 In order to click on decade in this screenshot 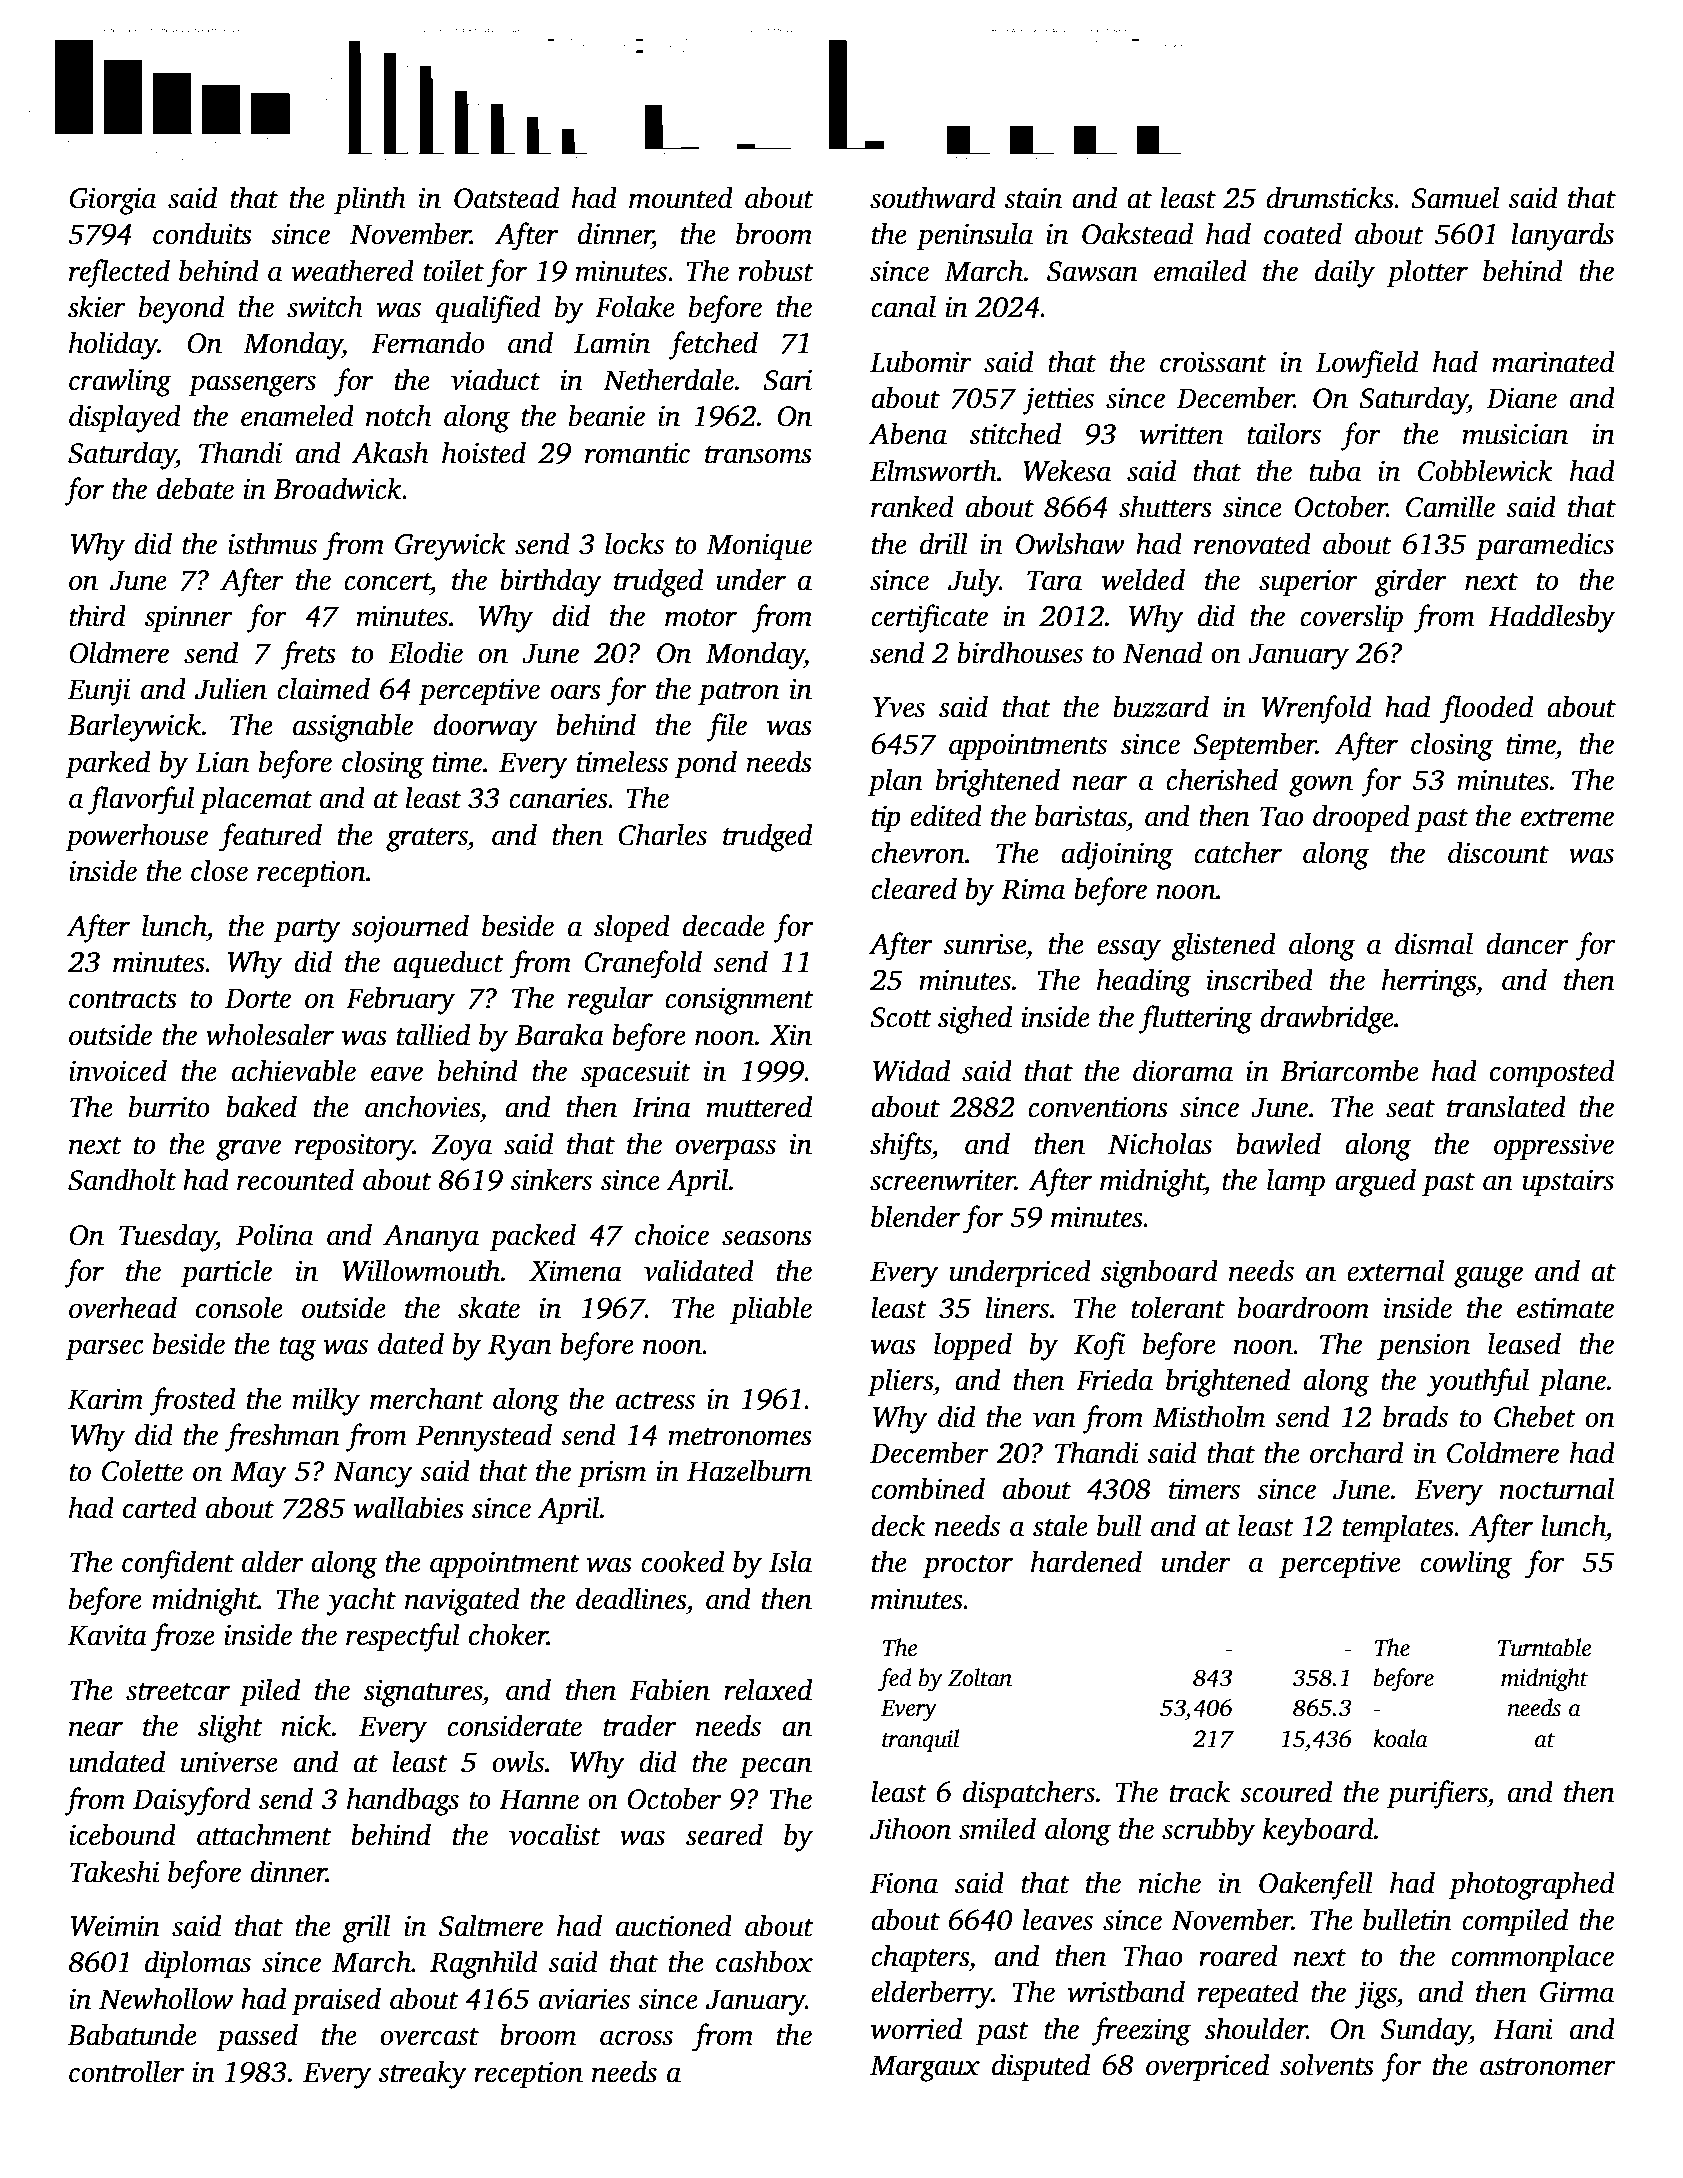, I will do `click(724, 925)`.
